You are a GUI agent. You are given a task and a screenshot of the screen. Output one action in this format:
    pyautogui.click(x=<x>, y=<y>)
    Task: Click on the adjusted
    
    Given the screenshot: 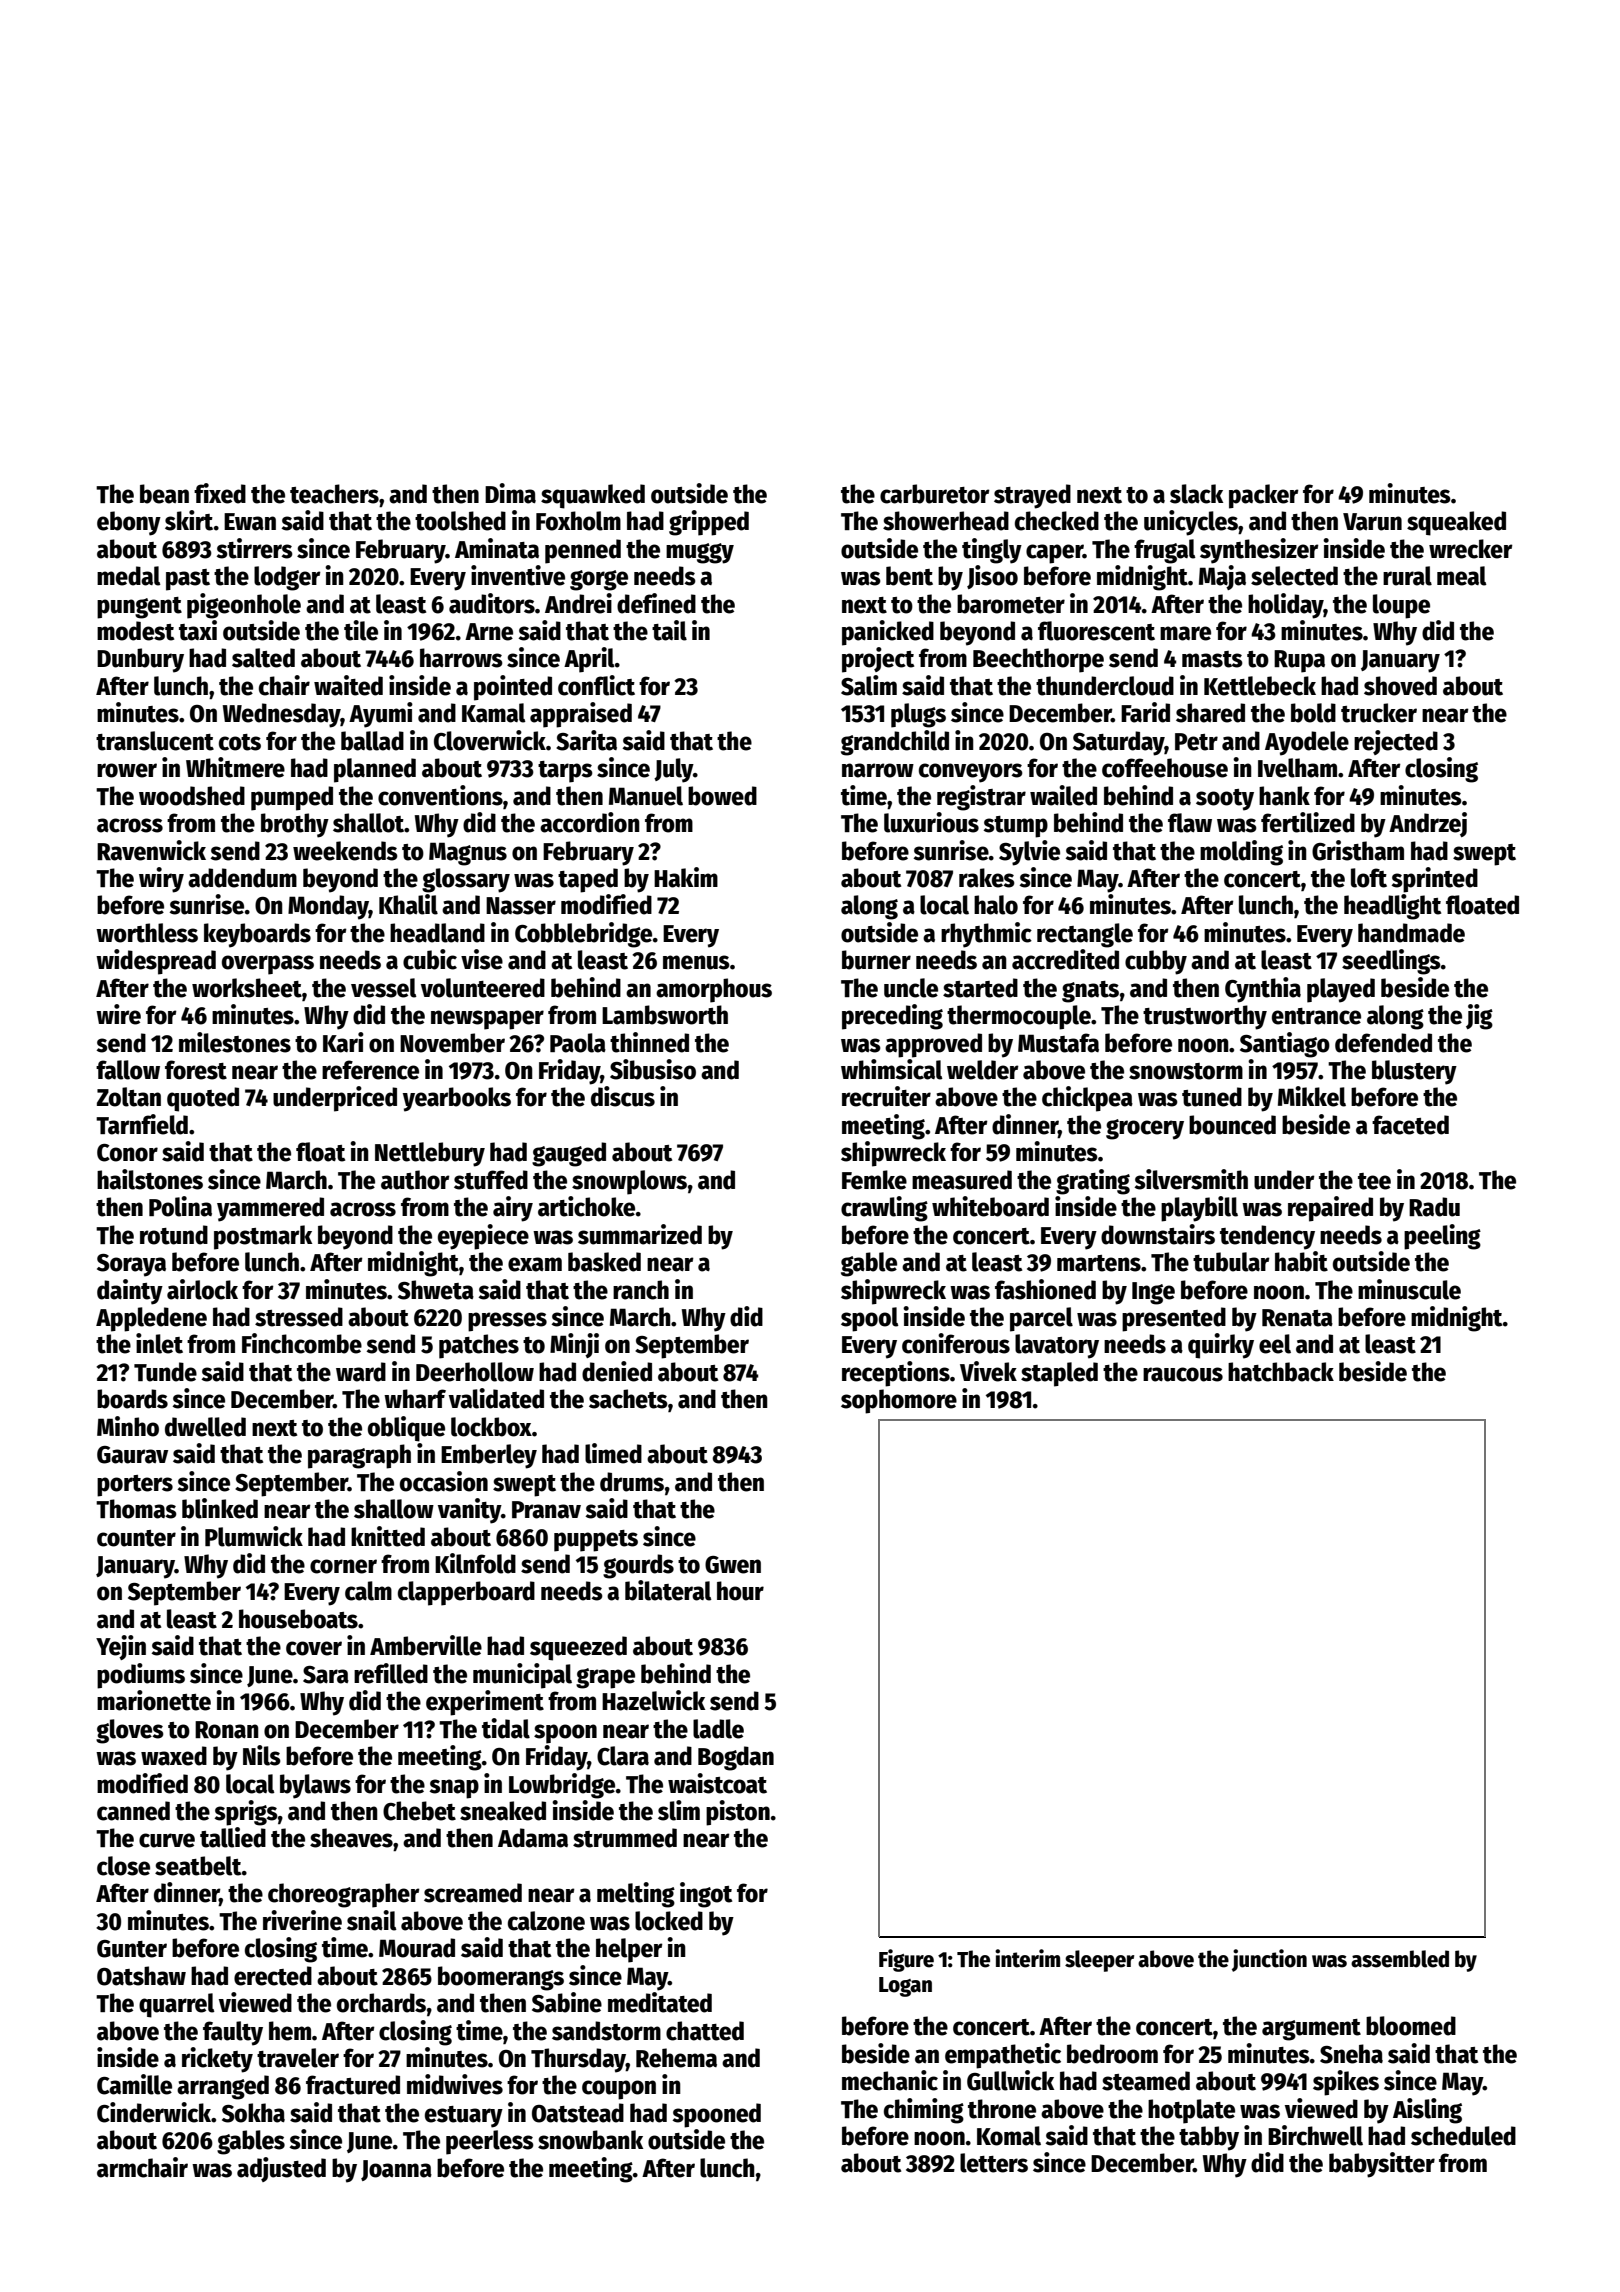 What is the action you would take?
    pyautogui.click(x=281, y=2169)
